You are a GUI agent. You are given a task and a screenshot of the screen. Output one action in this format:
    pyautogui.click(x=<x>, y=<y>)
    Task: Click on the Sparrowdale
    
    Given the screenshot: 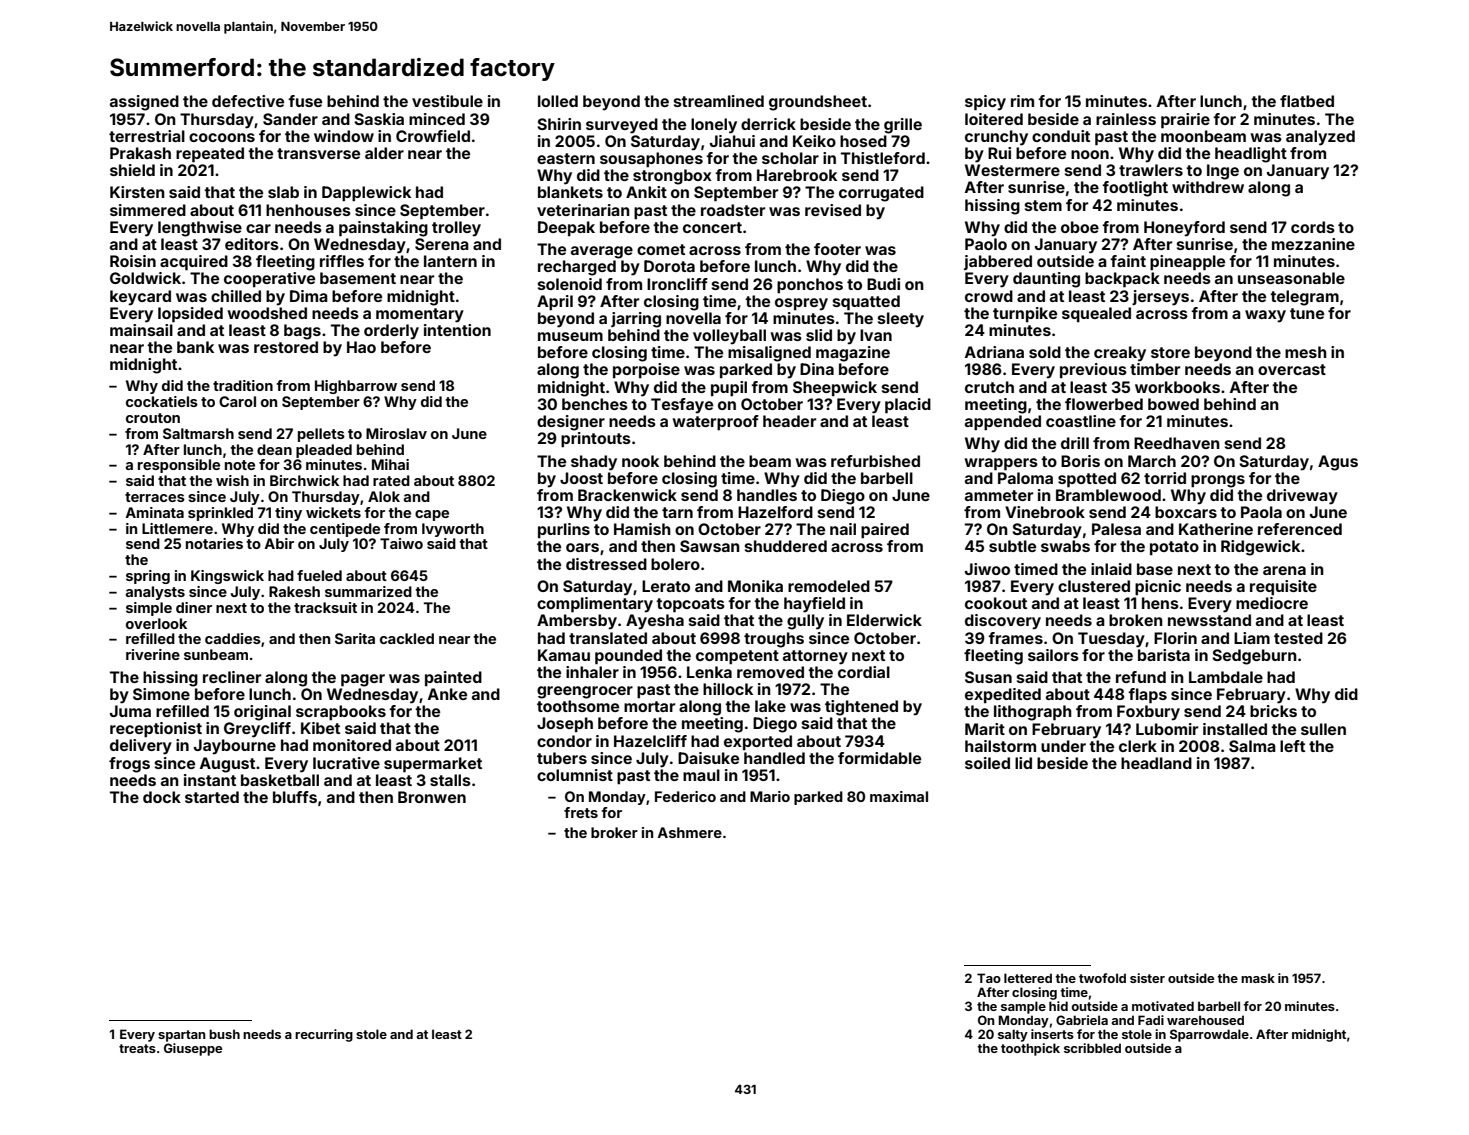 What is the action you would take?
    pyautogui.click(x=1209, y=1035)
